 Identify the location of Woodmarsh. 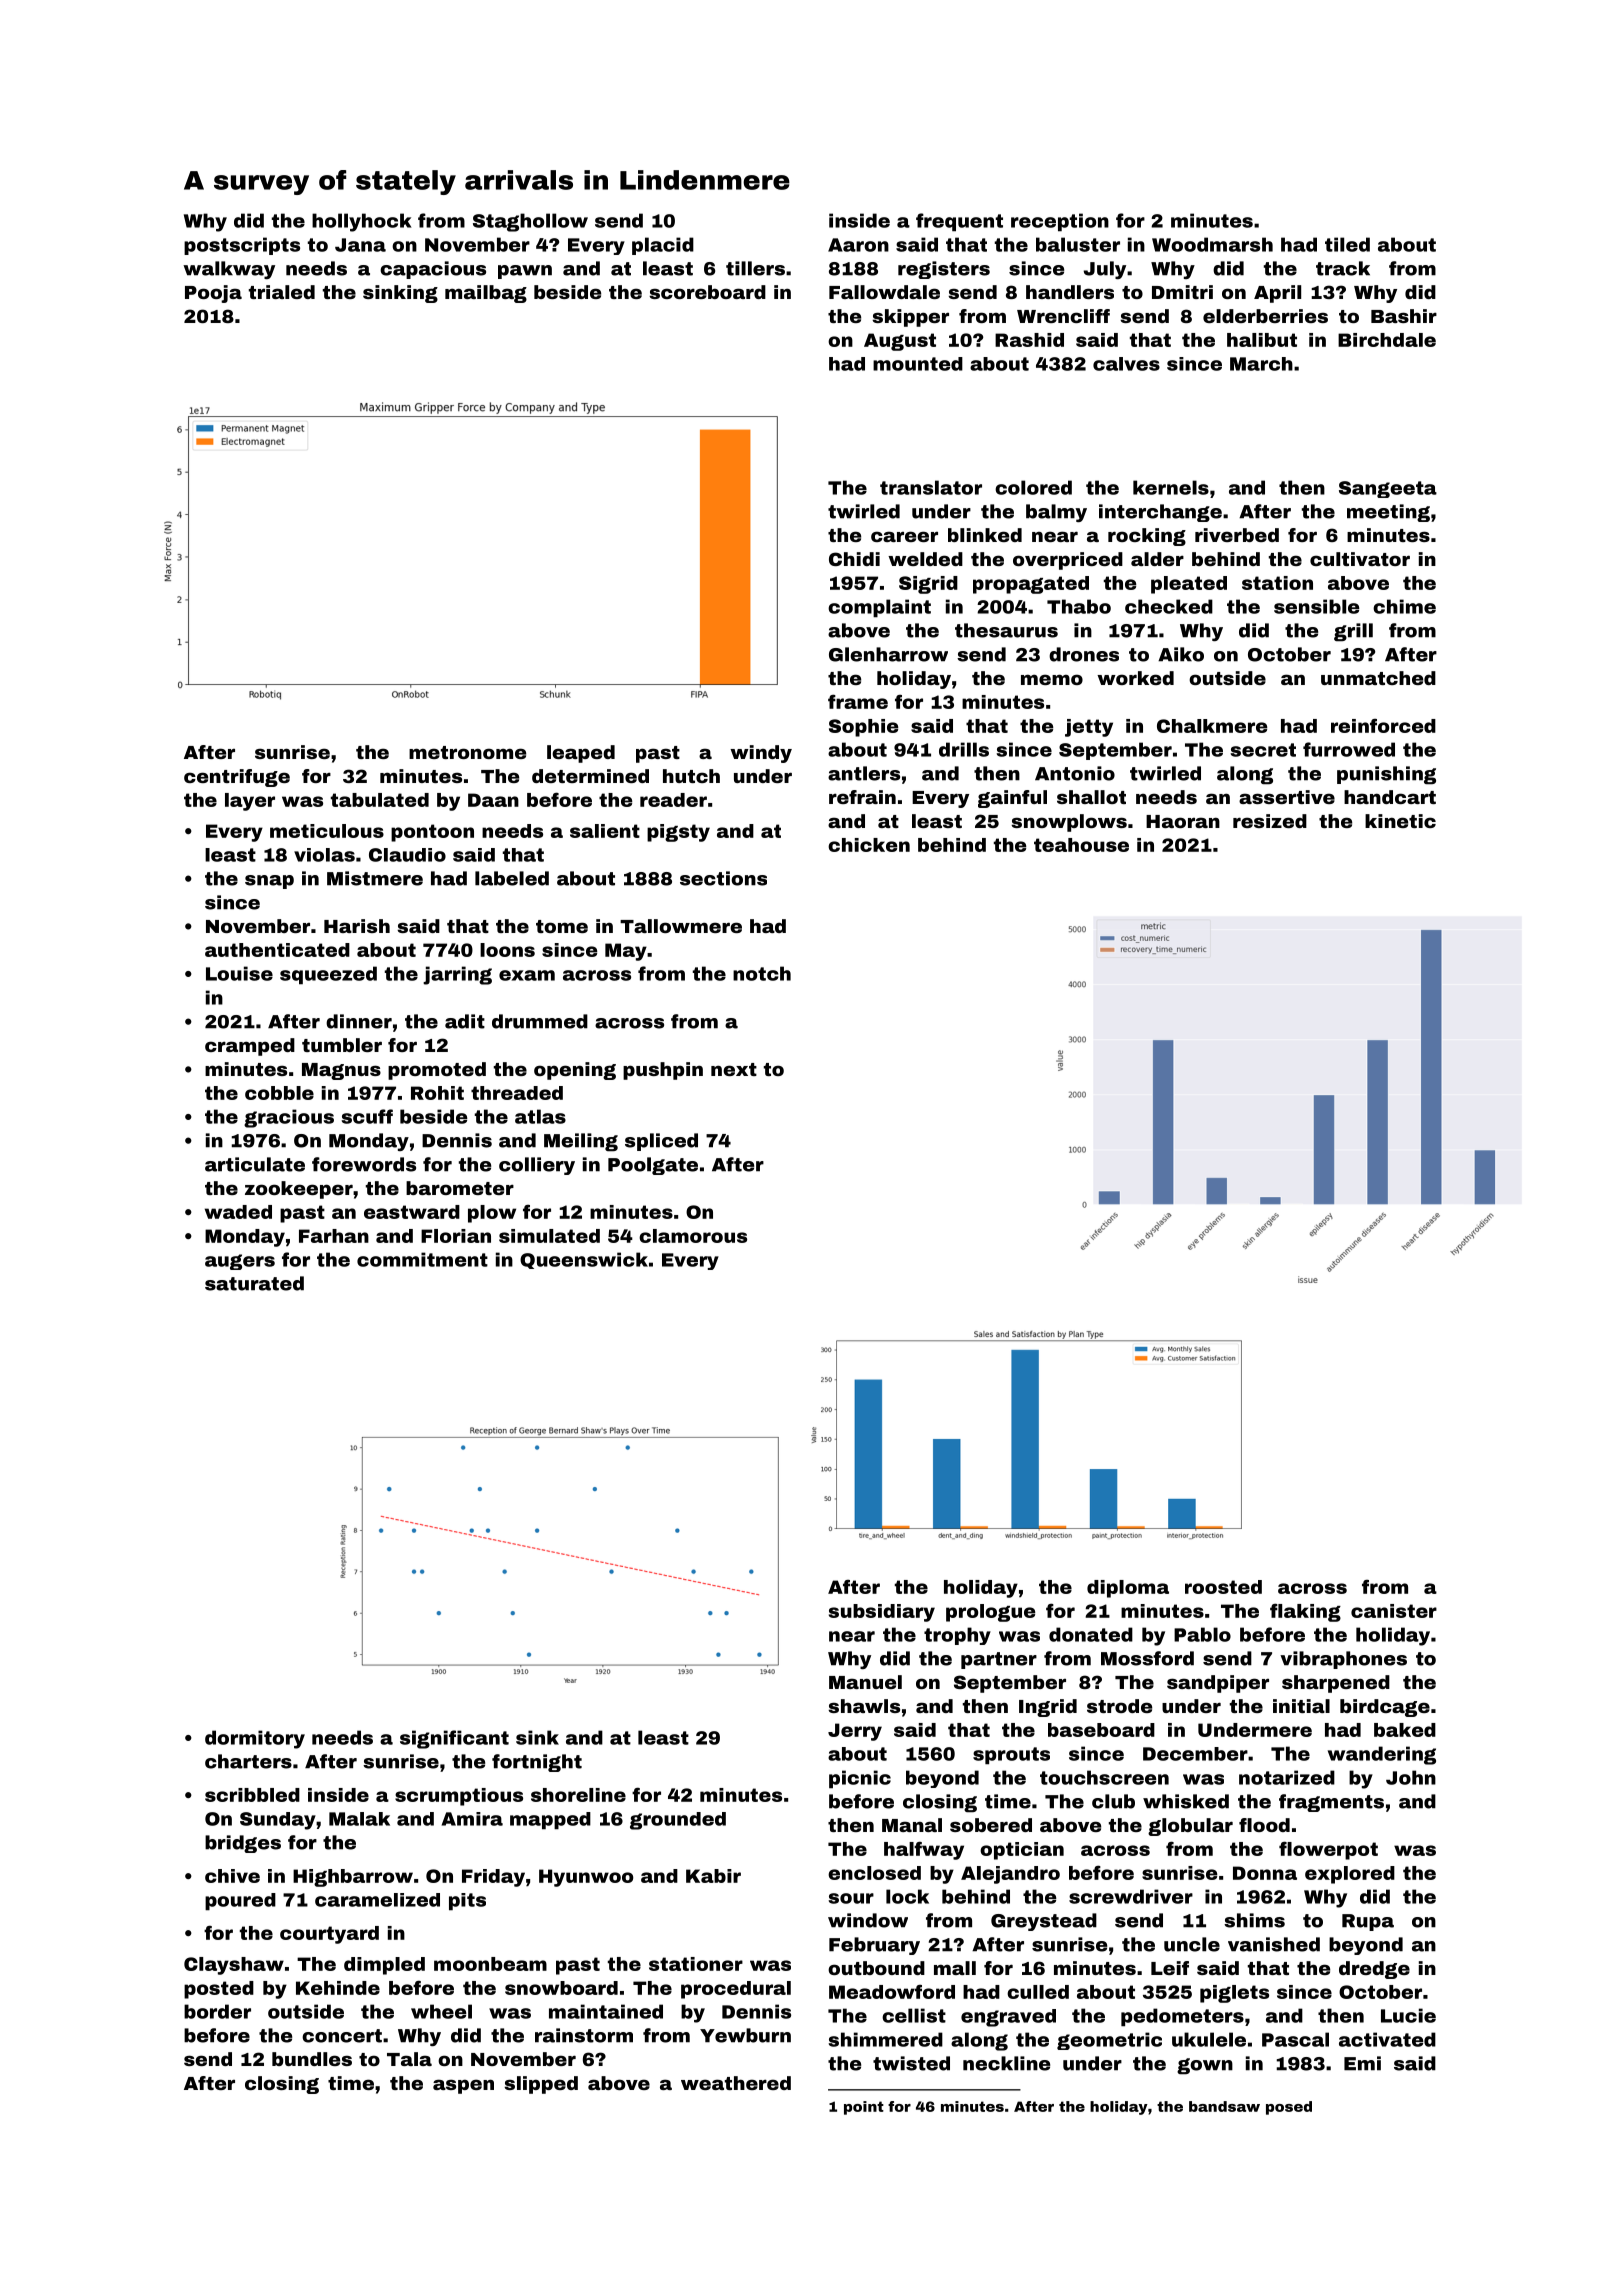
(1212, 244).
